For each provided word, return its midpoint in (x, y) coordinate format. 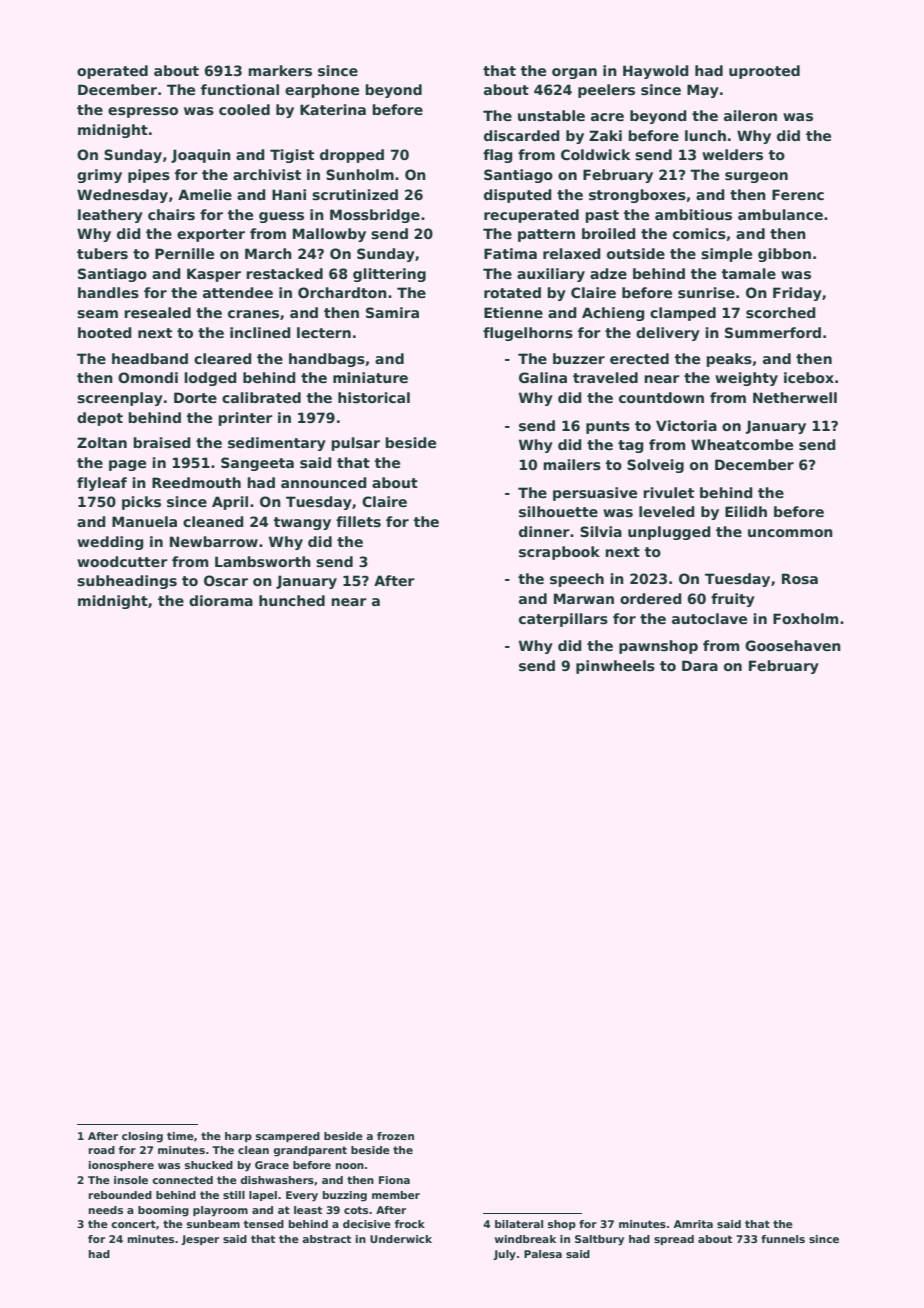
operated (112, 72)
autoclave (709, 618)
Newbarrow (214, 541)
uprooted (764, 72)
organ (574, 73)
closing (142, 1137)
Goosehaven (793, 645)
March (268, 253)
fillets (358, 521)
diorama (221, 600)
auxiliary (551, 275)
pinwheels (615, 667)
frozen (395, 1136)
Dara (700, 665)
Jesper (200, 1240)
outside (636, 253)
